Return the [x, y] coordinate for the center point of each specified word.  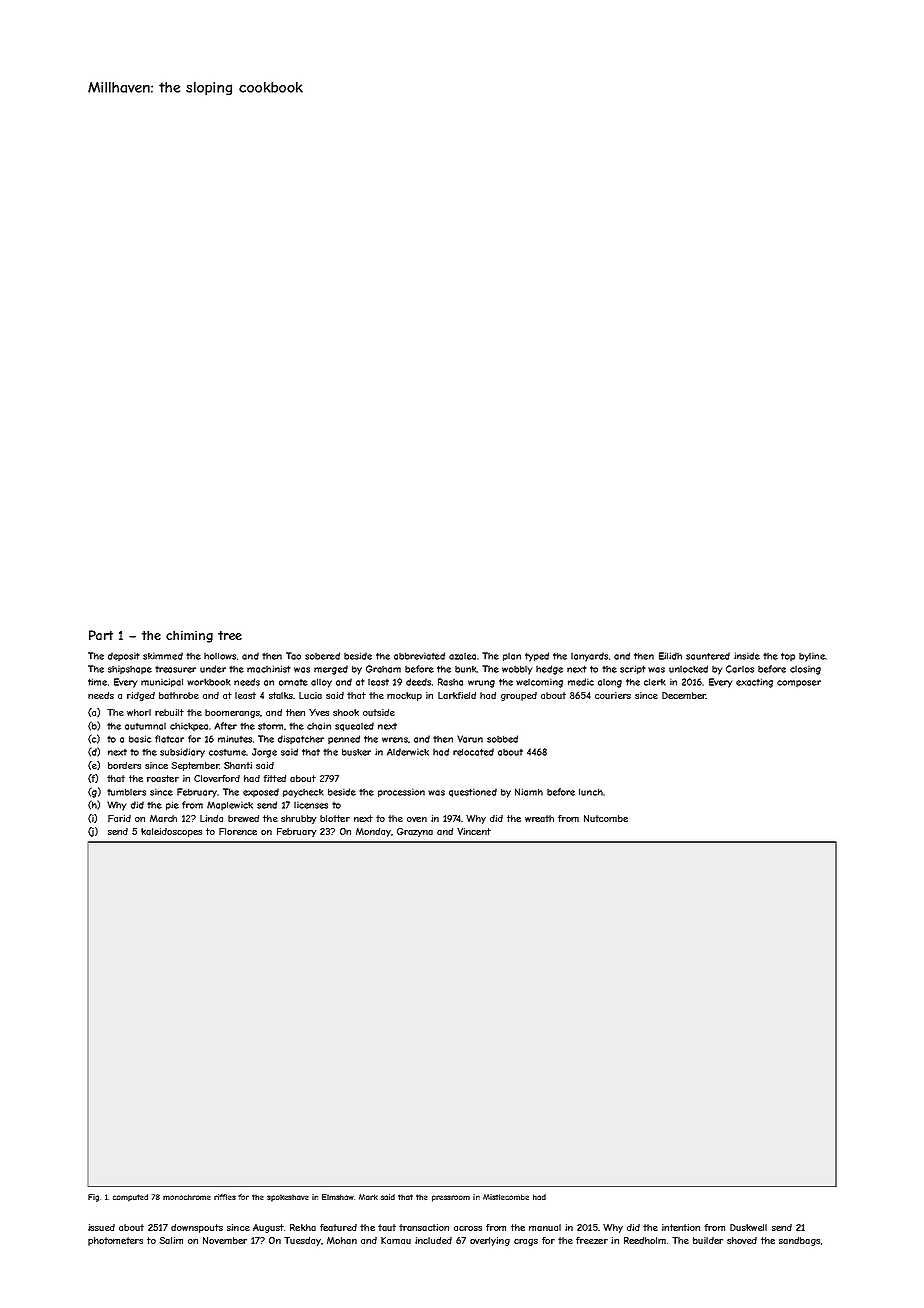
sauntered [708, 656]
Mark [368, 1197]
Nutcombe [606, 818]
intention [681, 1227]
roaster [163, 778]
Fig [93, 1198]
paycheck [303, 793]
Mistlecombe [506, 1197]
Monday [373, 832]
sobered [322, 656]
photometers [115, 1241]
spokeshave [288, 1198]
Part [101, 635]
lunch [591, 792]
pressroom [451, 1198]
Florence [238, 831]
